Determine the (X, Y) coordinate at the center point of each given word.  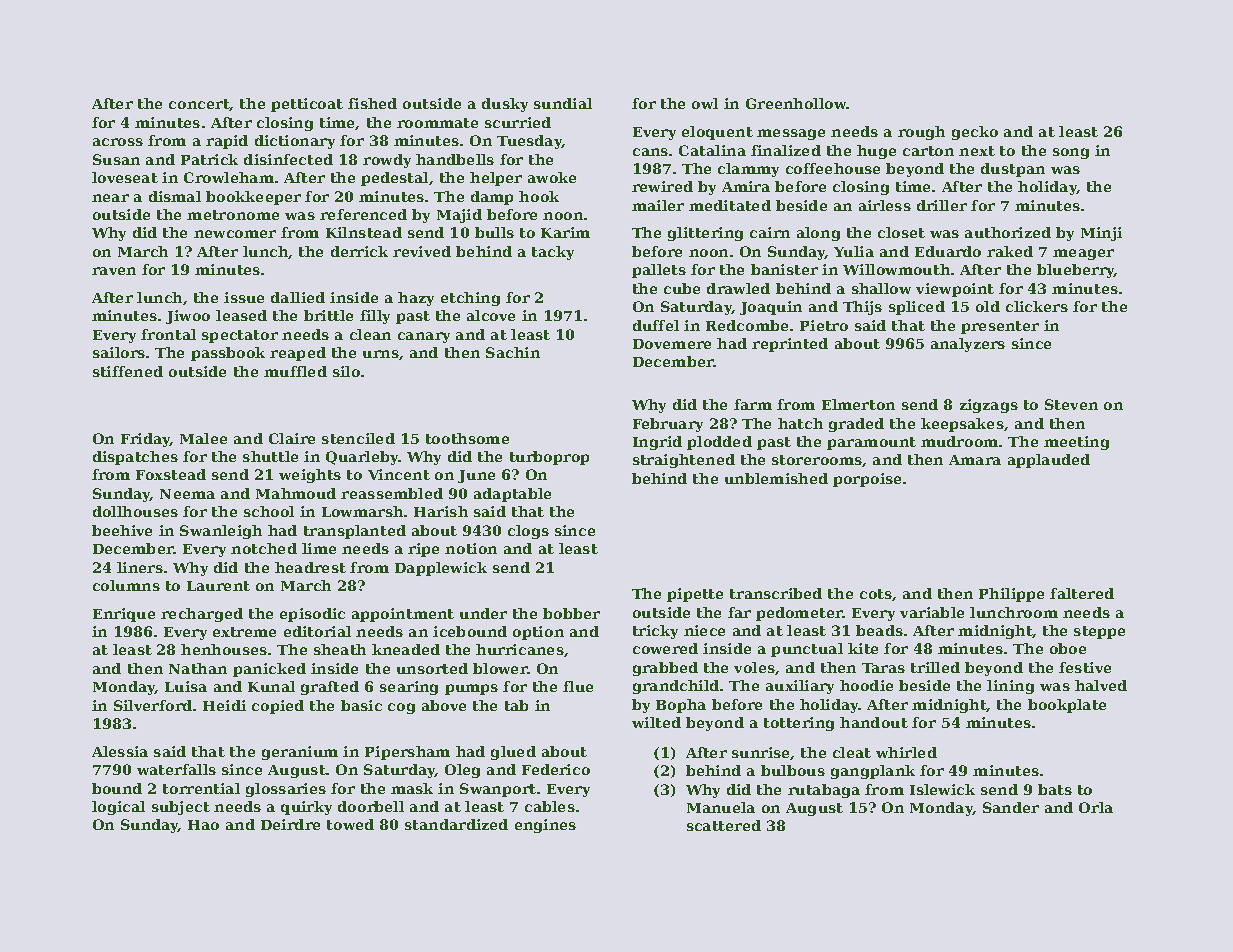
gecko (975, 133)
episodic (312, 615)
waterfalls (176, 769)
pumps (471, 689)
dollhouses (135, 511)
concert (199, 105)
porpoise (867, 480)
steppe (1099, 632)
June (476, 476)
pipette (695, 595)
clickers (1037, 306)
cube (682, 288)
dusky (505, 105)
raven (114, 271)
